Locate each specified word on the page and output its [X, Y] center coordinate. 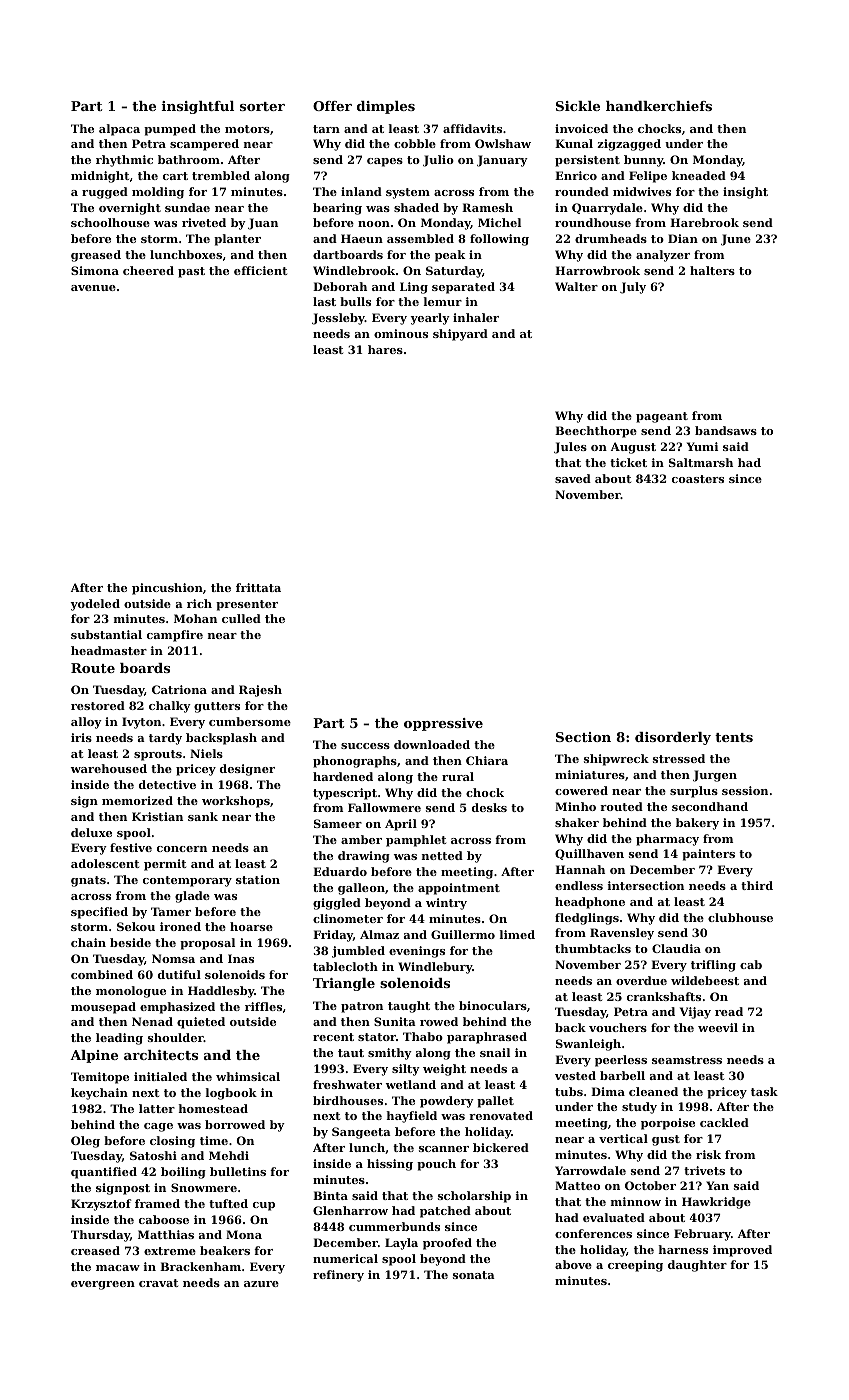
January [502, 161]
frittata [258, 587]
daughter [697, 1266]
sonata [474, 1275]
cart [175, 176]
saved [573, 478]
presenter [247, 605]
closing [172, 1142]
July [633, 288]
